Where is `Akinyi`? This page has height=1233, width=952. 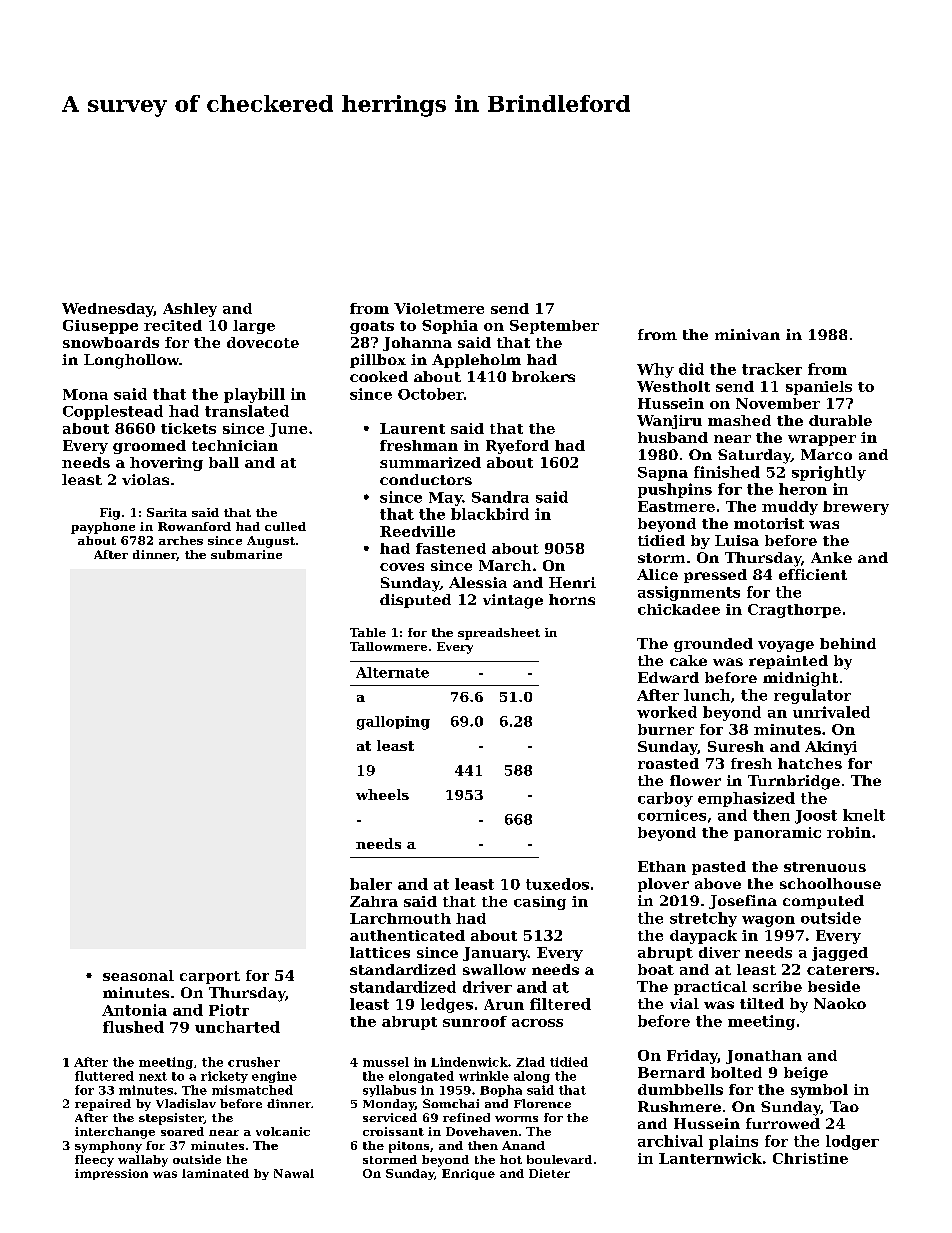
Akinyi is located at coordinates (831, 748).
